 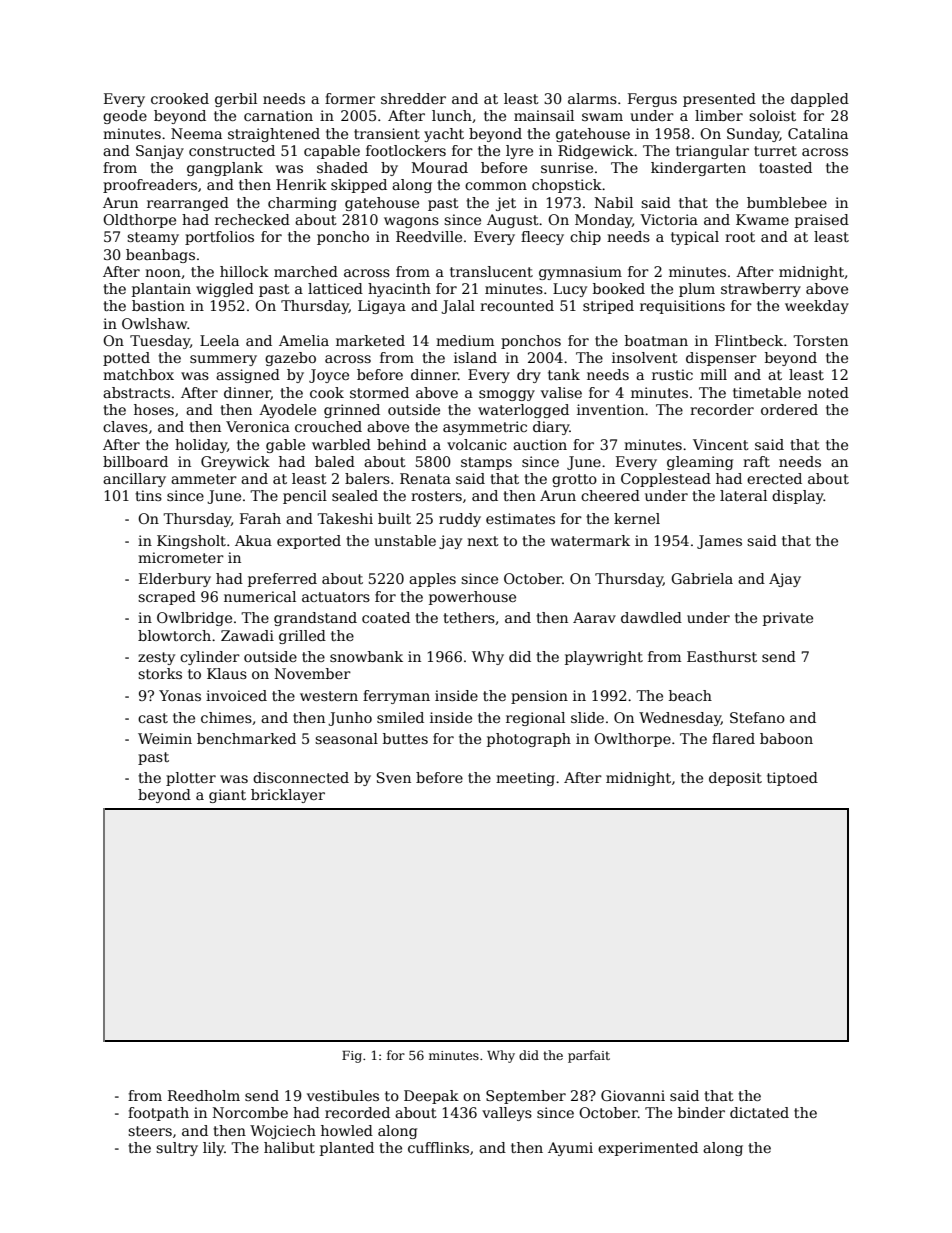 I want to click on mainsail, so click(x=544, y=115).
